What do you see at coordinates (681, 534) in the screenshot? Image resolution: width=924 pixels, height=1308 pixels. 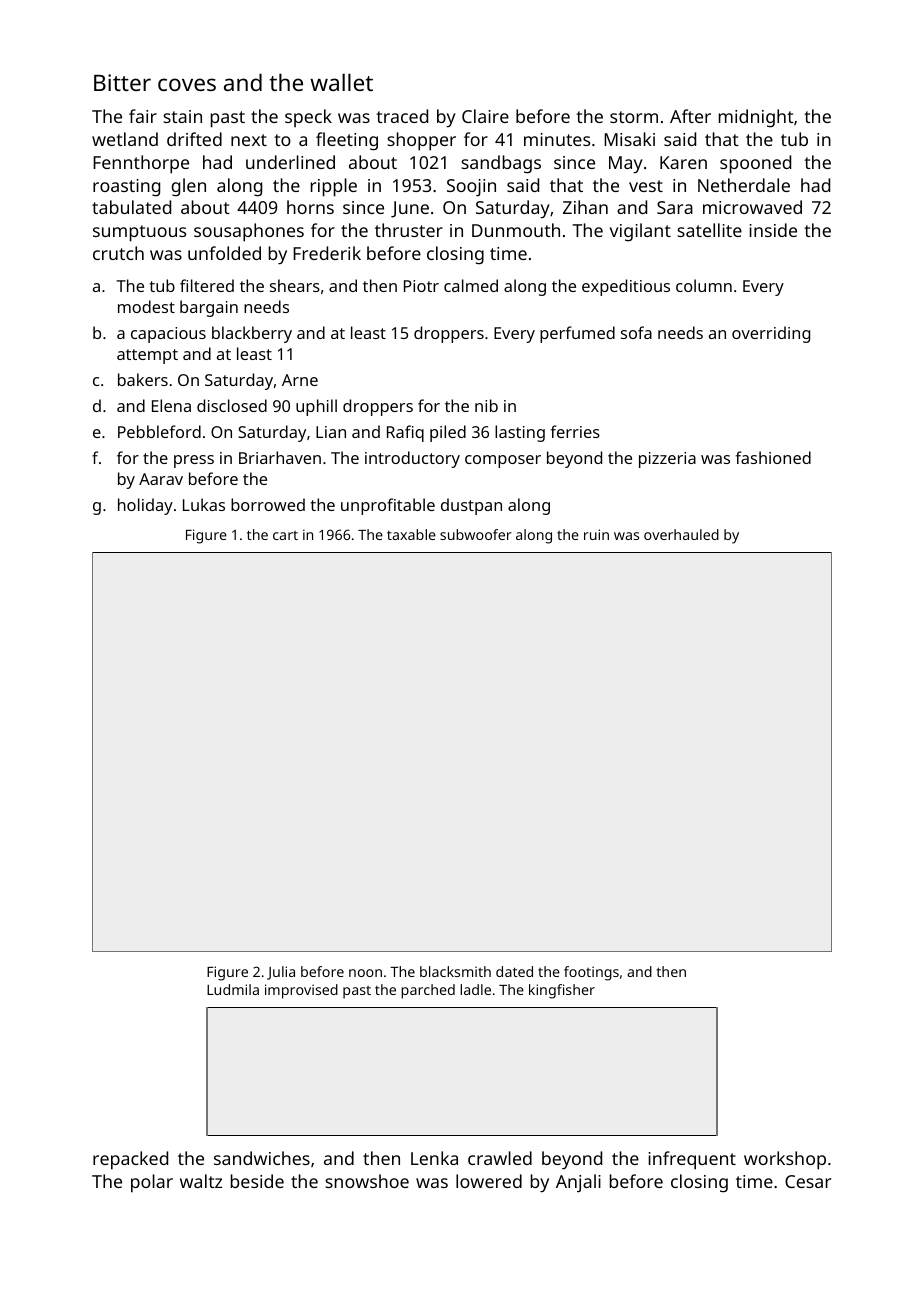 I see `overhauled` at bounding box center [681, 534].
